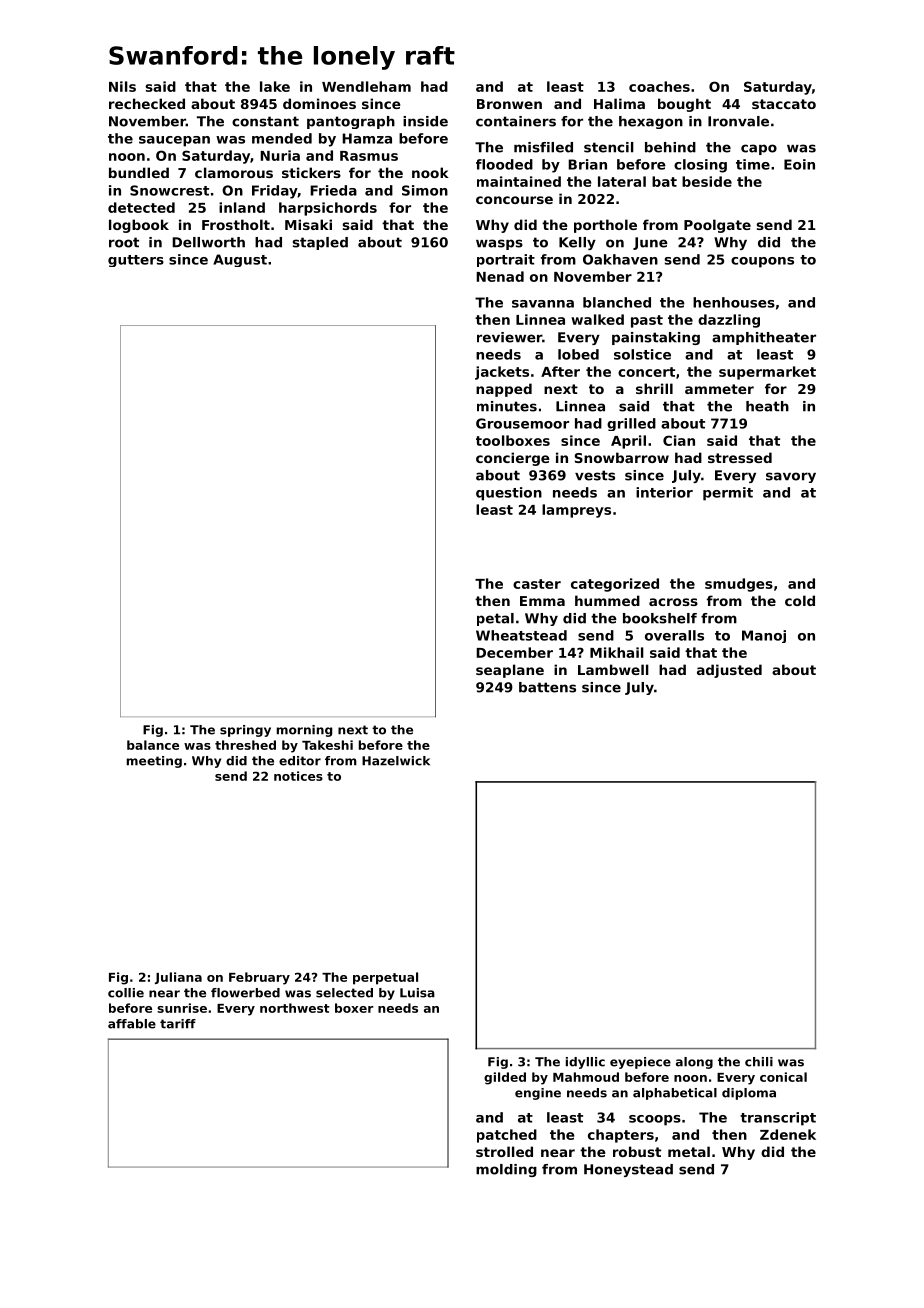  Describe the element at coordinates (304, 731) in the screenshot. I see `morning` at that location.
